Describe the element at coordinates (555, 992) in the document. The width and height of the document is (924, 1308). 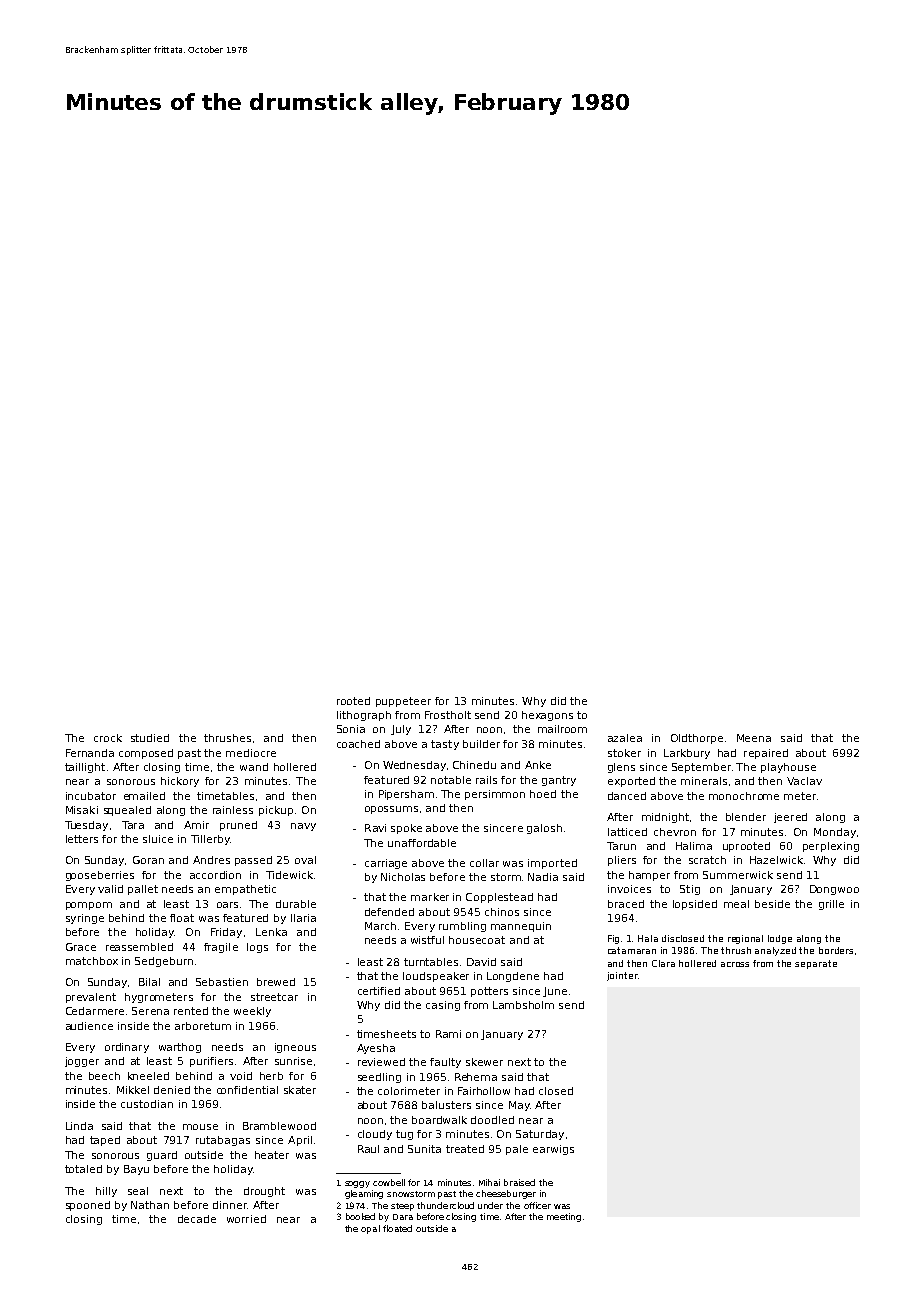
I see `June` at that location.
